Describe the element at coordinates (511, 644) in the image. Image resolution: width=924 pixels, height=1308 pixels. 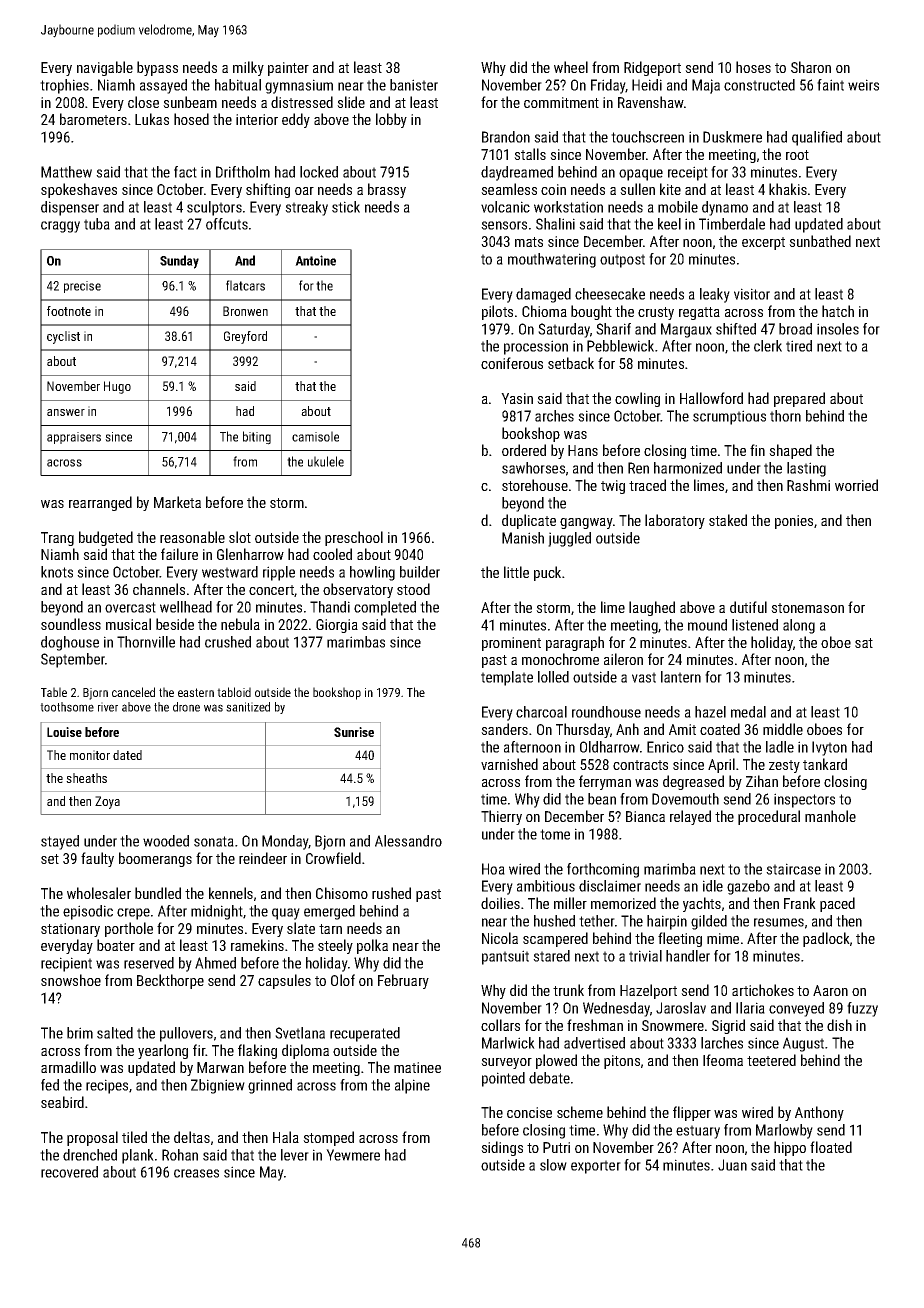
I see `prominent` at that location.
